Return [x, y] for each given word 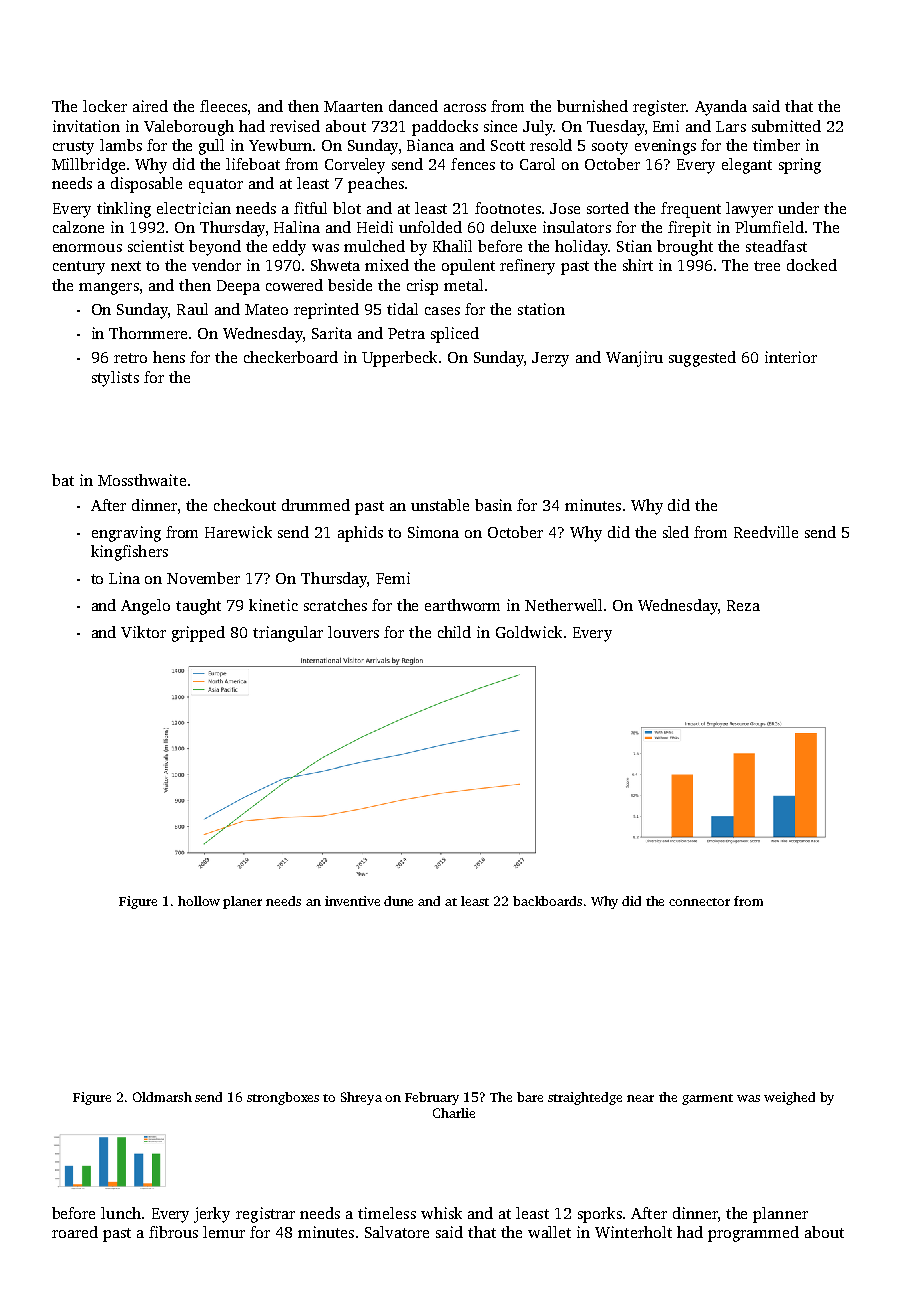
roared [75, 1232]
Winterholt [633, 1232]
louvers [353, 632]
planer [242, 902]
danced [413, 106]
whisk [441, 1213]
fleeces [223, 106]
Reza [743, 605]
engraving [126, 534]
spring [800, 166]
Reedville [766, 532]
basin [493, 505]
